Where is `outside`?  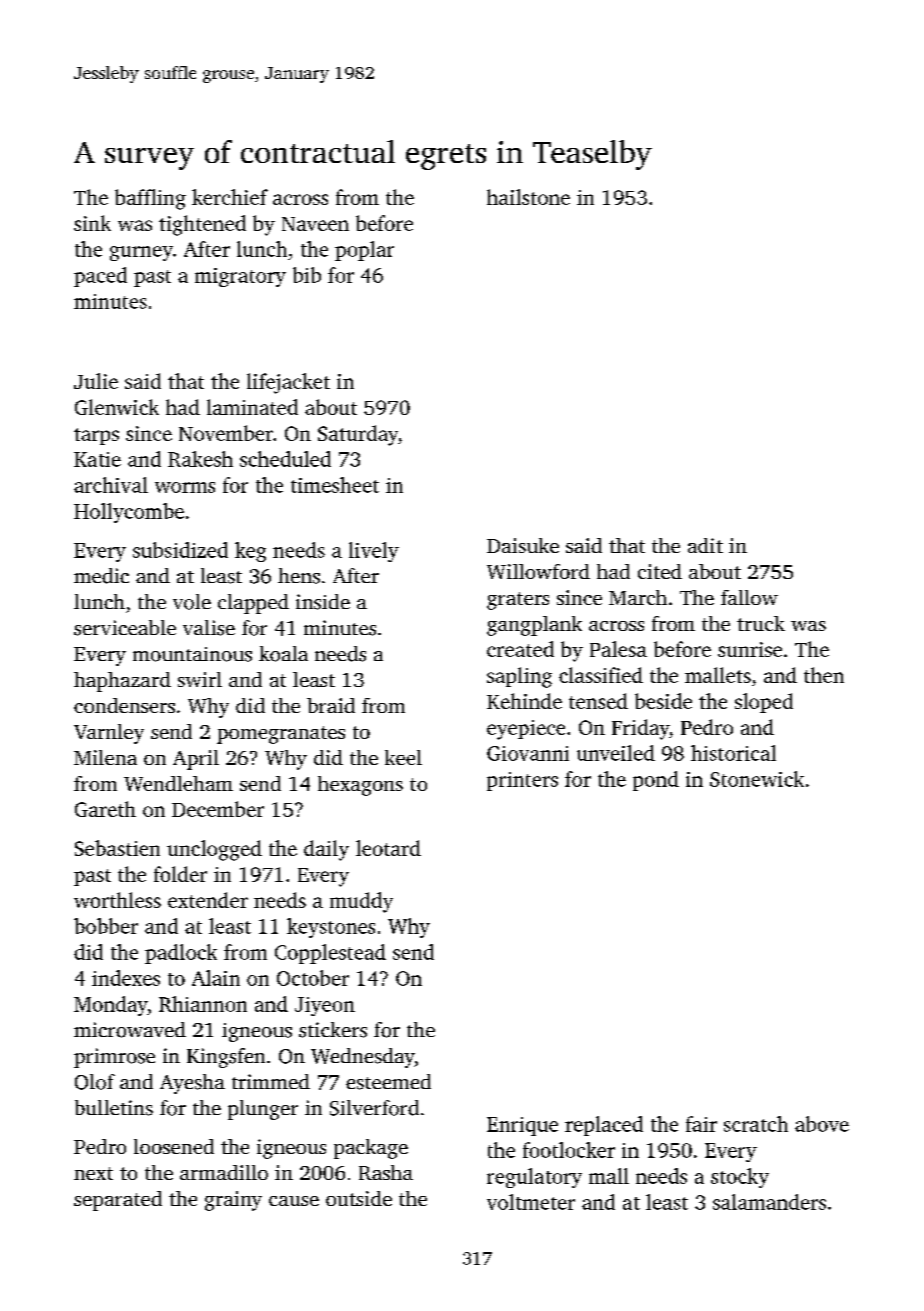
outside is located at coordinates (359, 1198).
